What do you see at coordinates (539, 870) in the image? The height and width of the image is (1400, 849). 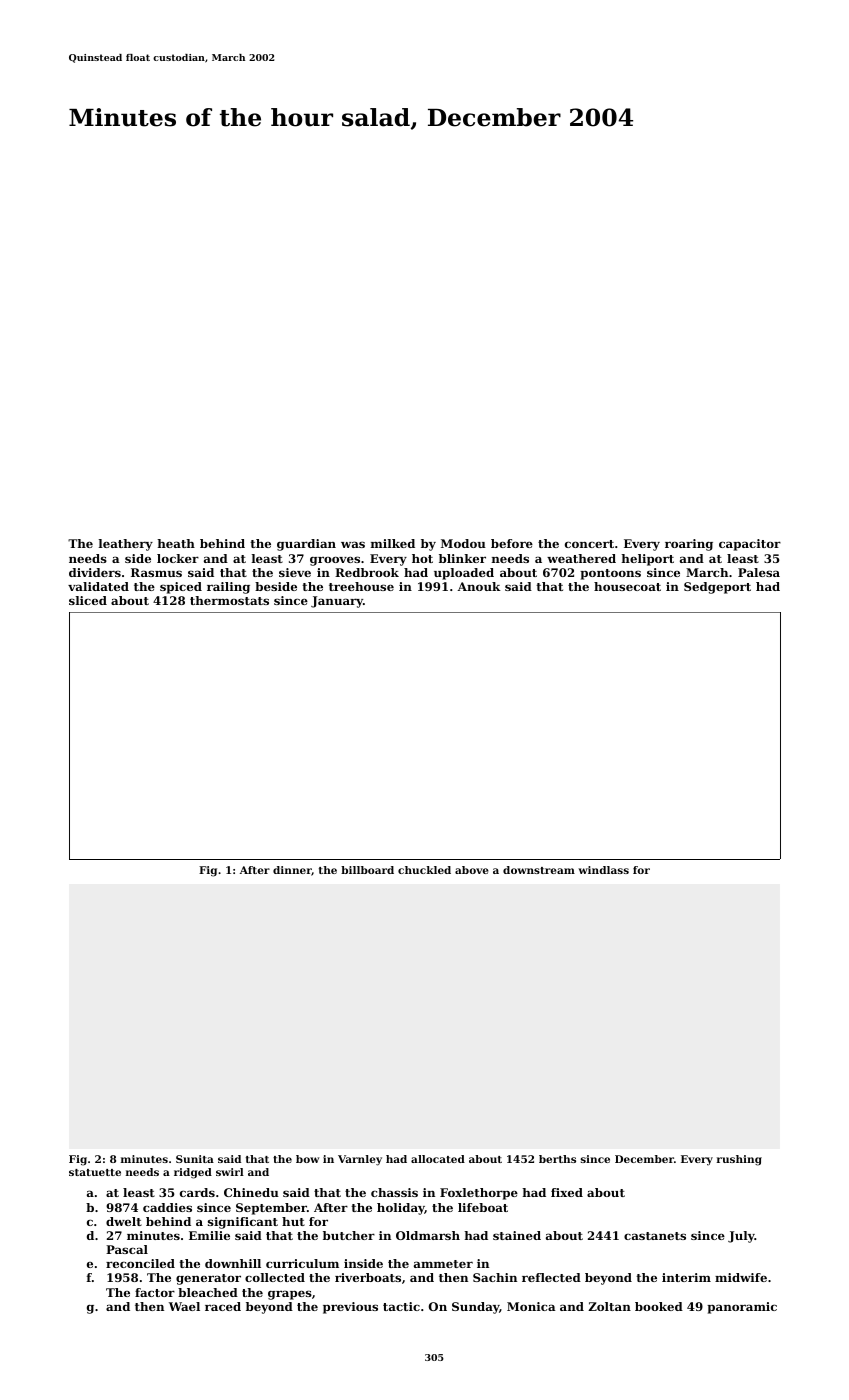 I see `downstream` at bounding box center [539, 870].
